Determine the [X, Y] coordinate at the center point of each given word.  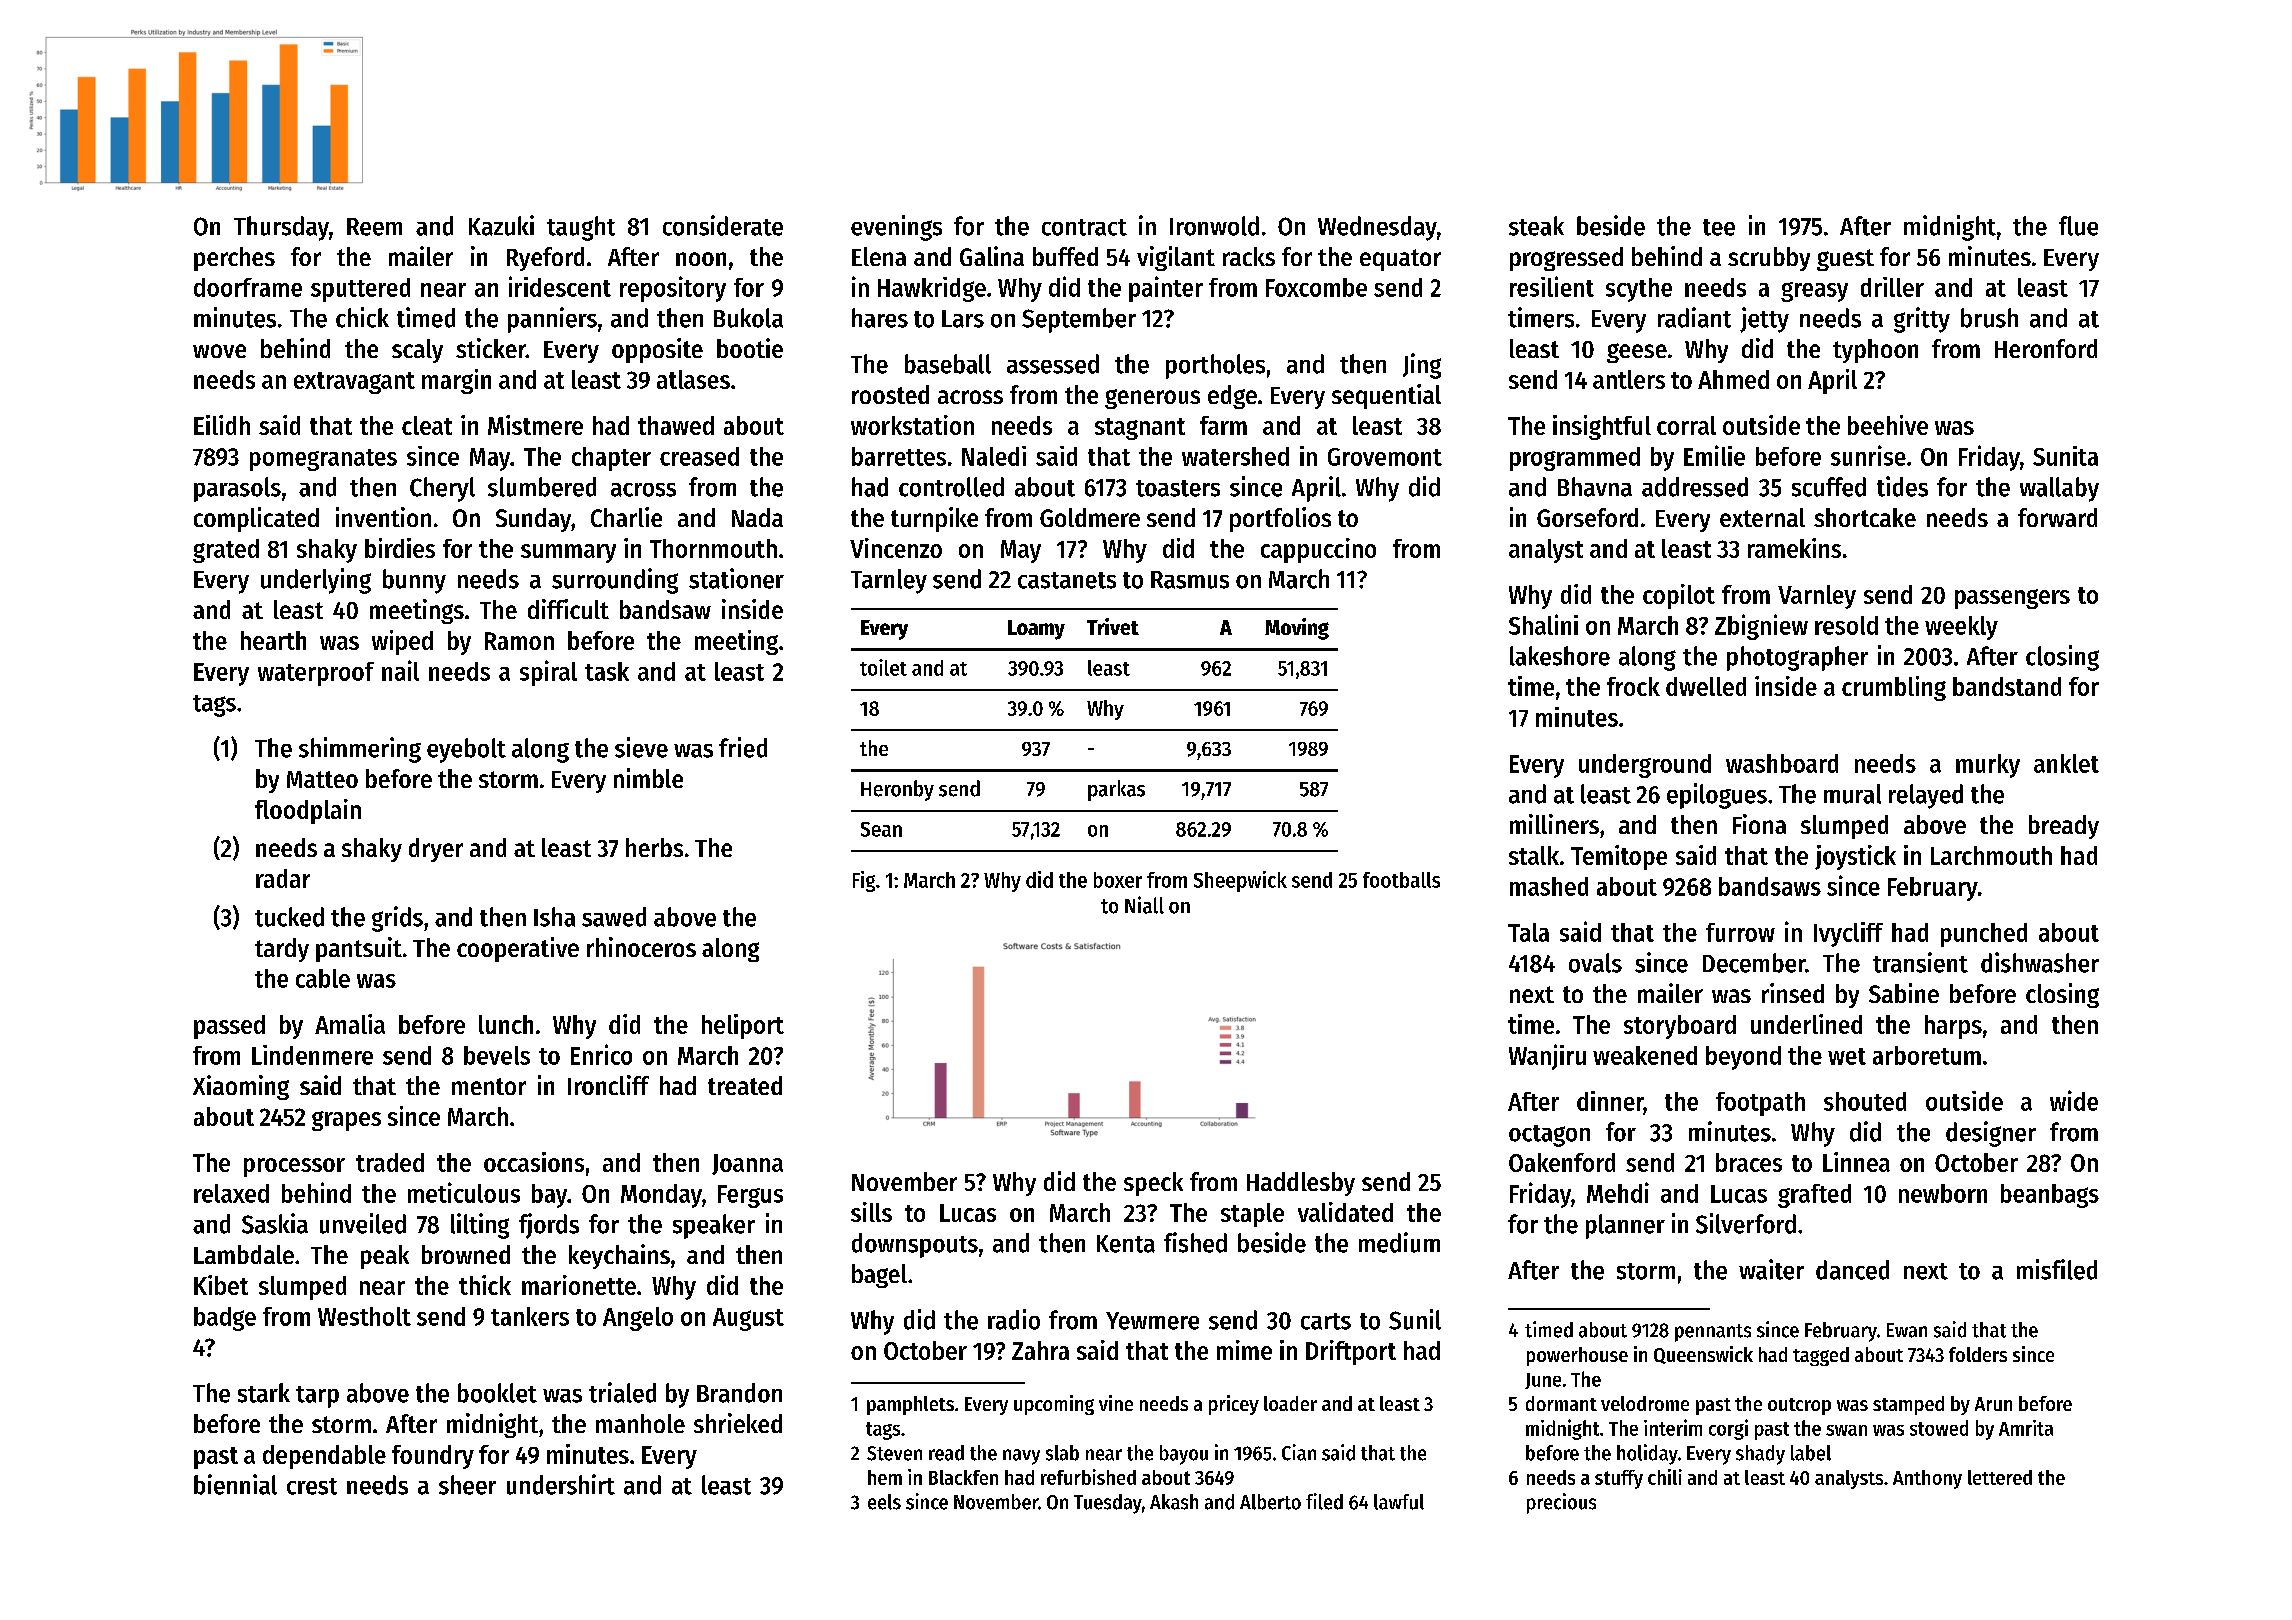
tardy [282, 950]
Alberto [1270, 1502]
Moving [1297, 629]
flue [2078, 226]
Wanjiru [1547, 1057]
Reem [374, 227]
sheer [467, 1485]
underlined [1806, 1024]
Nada [757, 517]
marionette [579, 1285]
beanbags [2050, 1196]
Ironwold [1214, 226]
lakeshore [1560, 656]
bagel [879, 1276]
